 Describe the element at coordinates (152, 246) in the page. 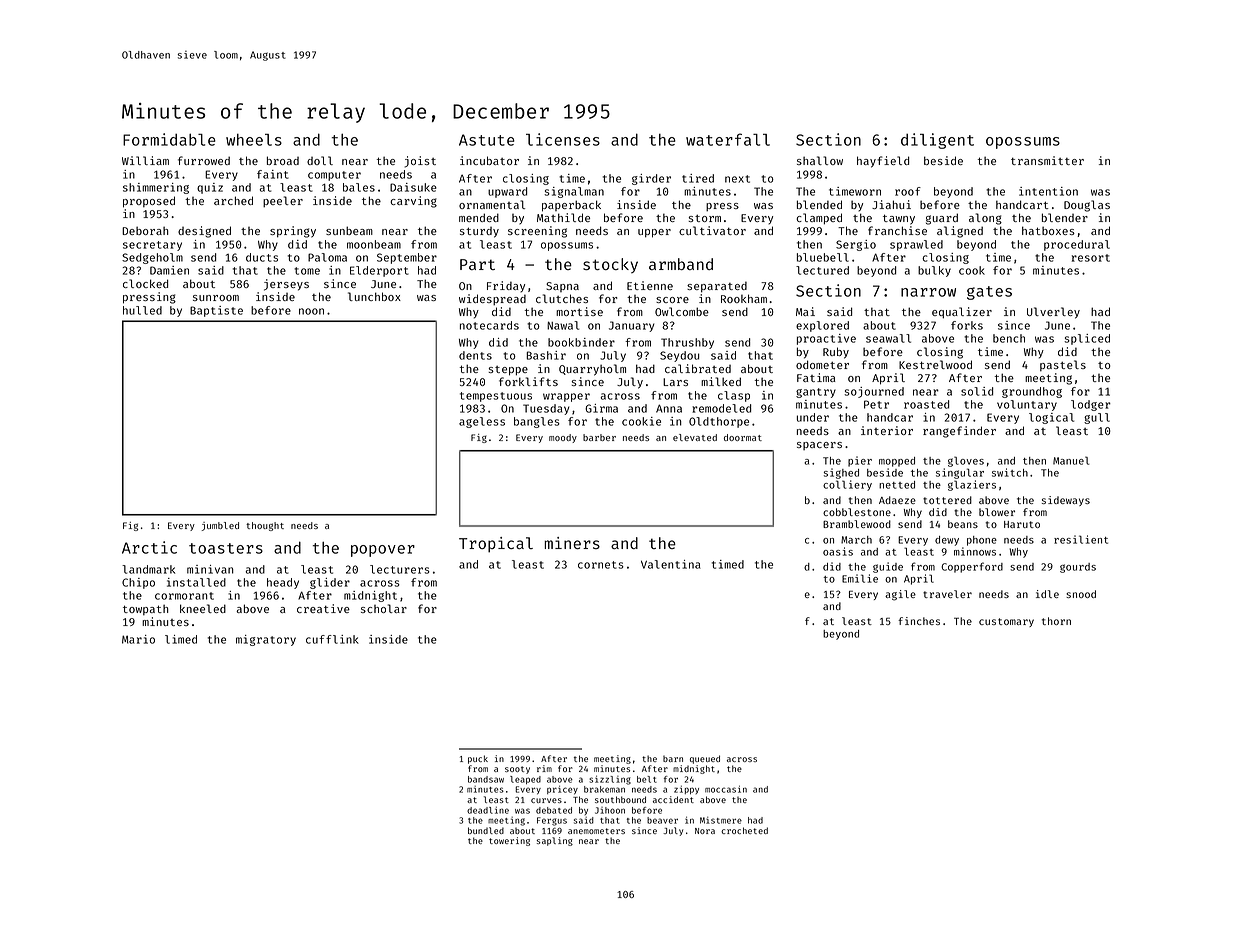

I see `secretary` at that location.
